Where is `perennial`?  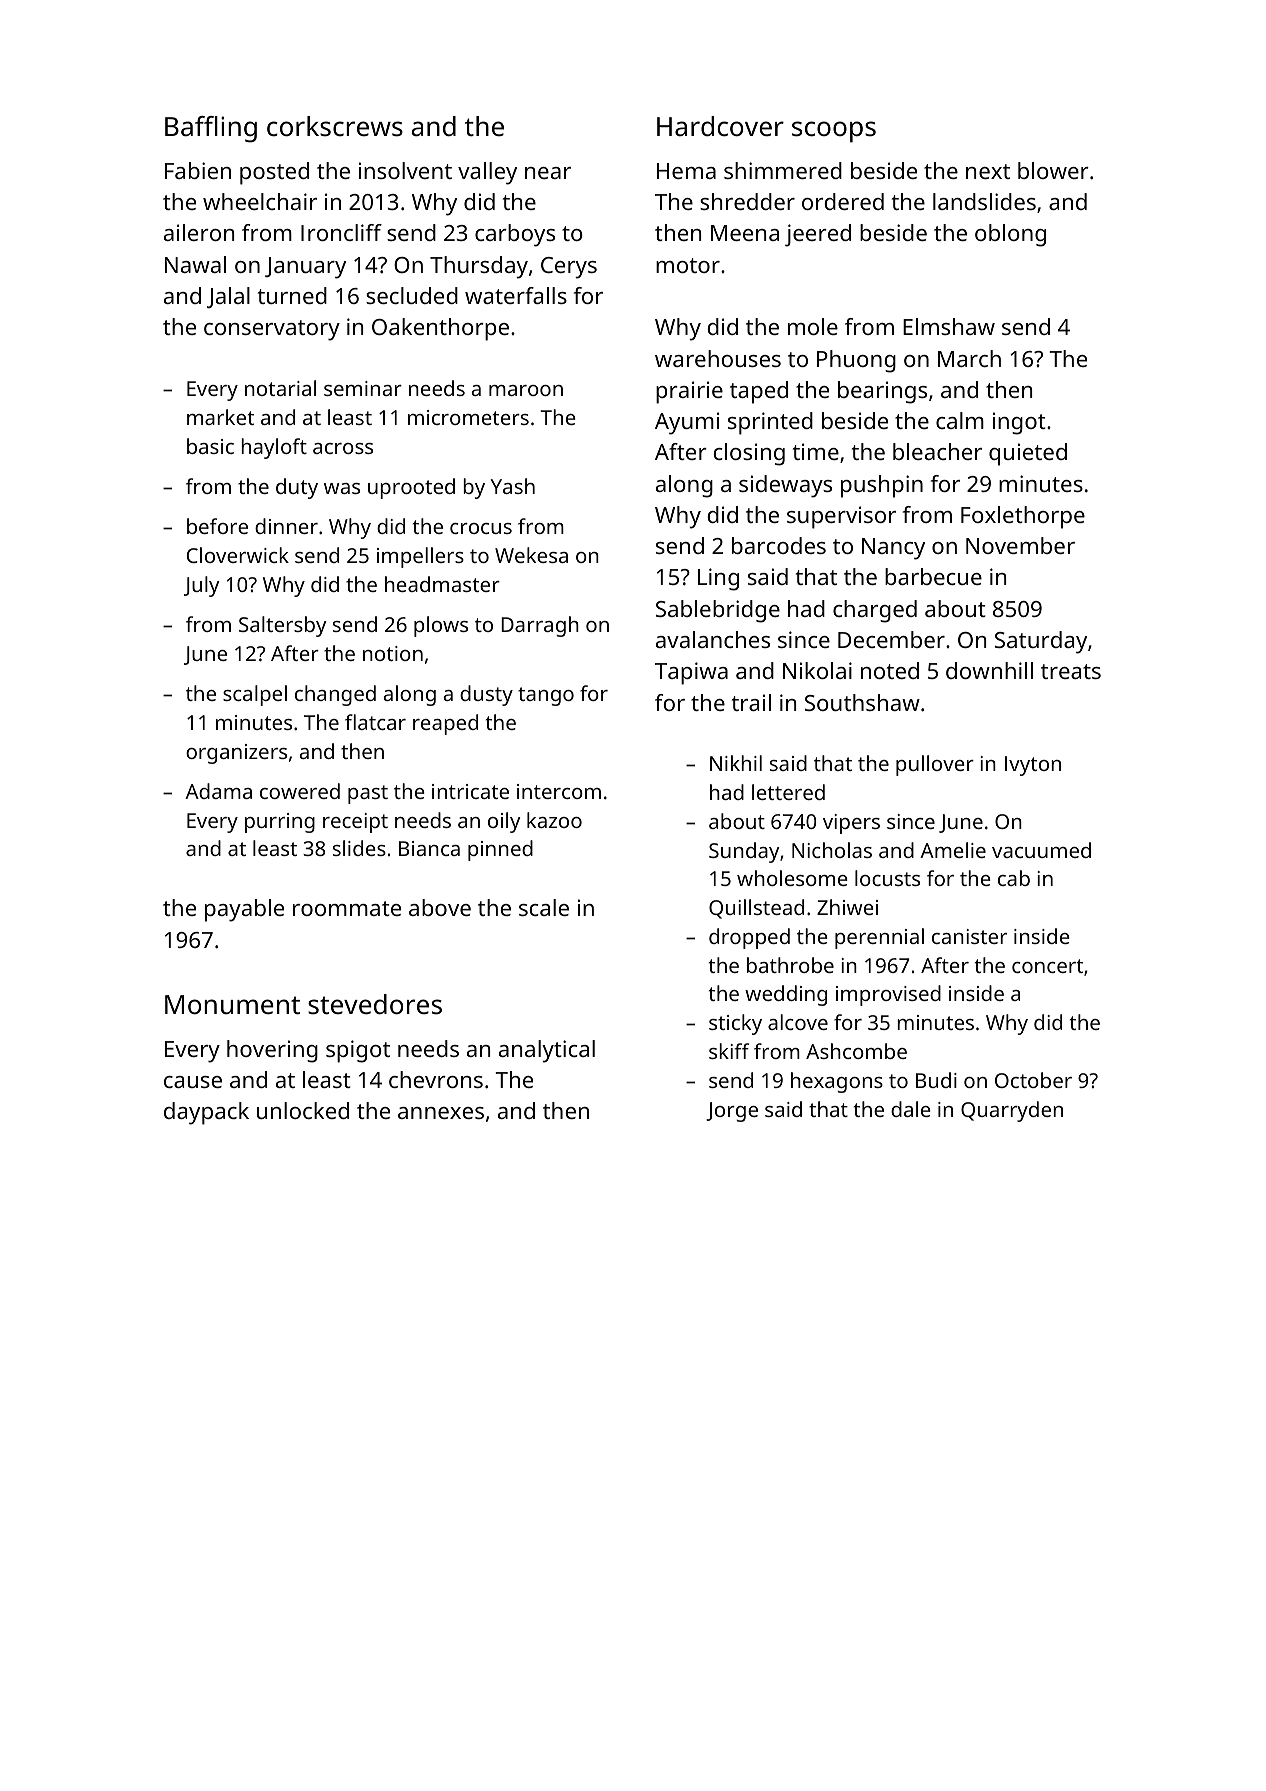
perennial is located at coordinates (879, 938).
